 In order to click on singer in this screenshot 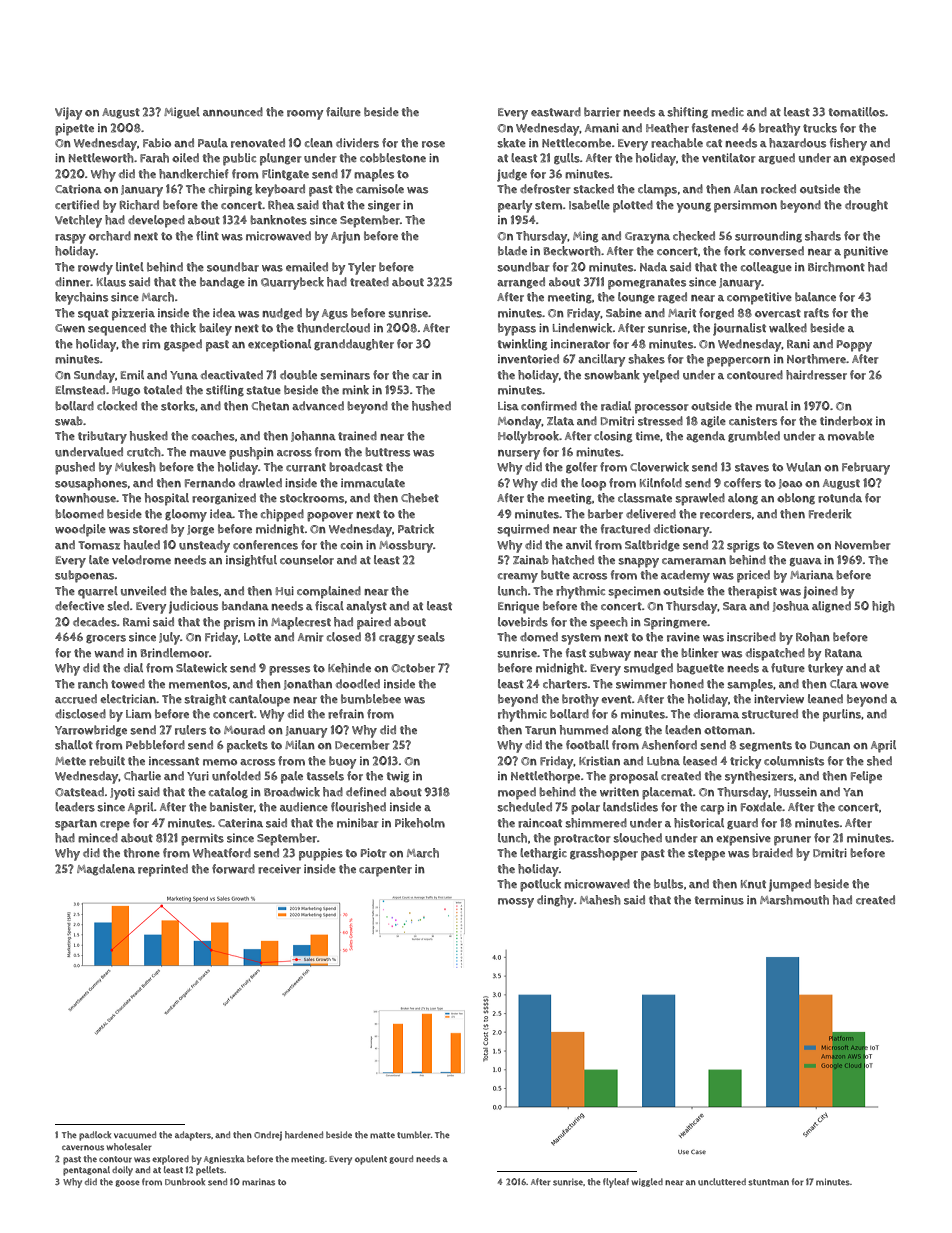, I will do `click(384, 206)`.
